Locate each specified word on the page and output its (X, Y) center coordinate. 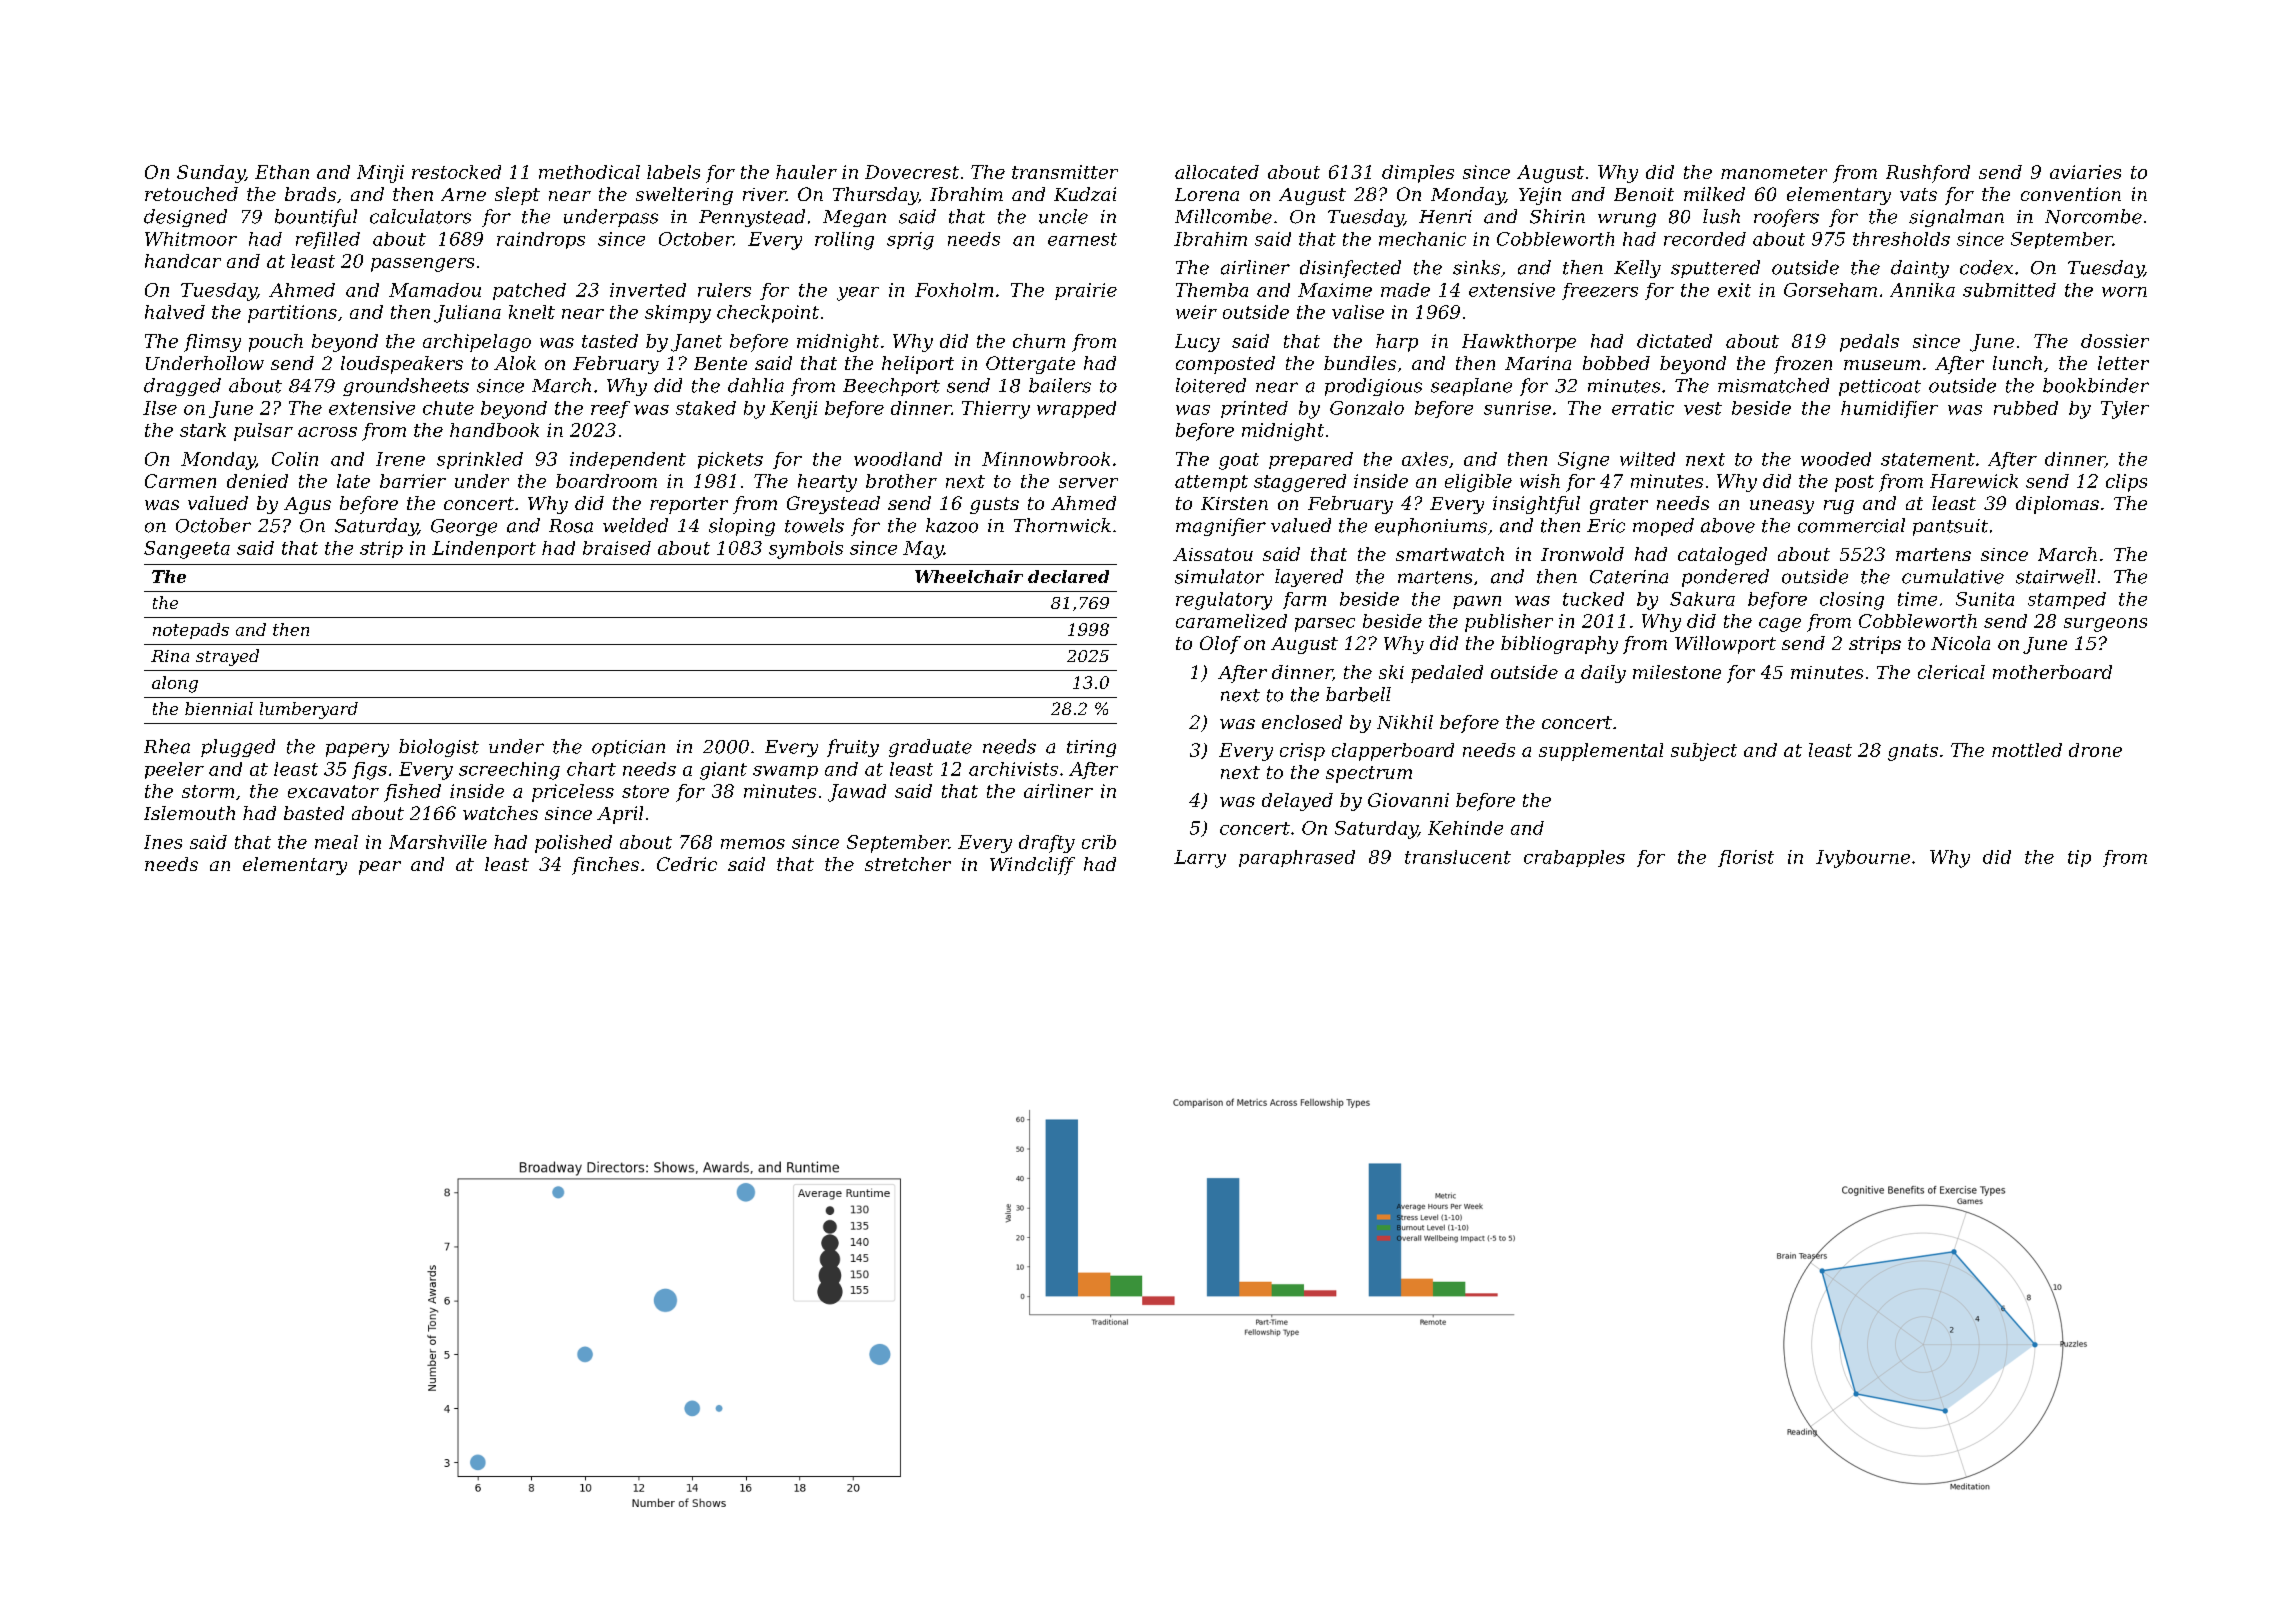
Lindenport (484, 549)
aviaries (2085, 172)
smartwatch (1450, 554)
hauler (806, 172)
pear (380, 868)
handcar (183, 261)
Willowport (1725, 645)
